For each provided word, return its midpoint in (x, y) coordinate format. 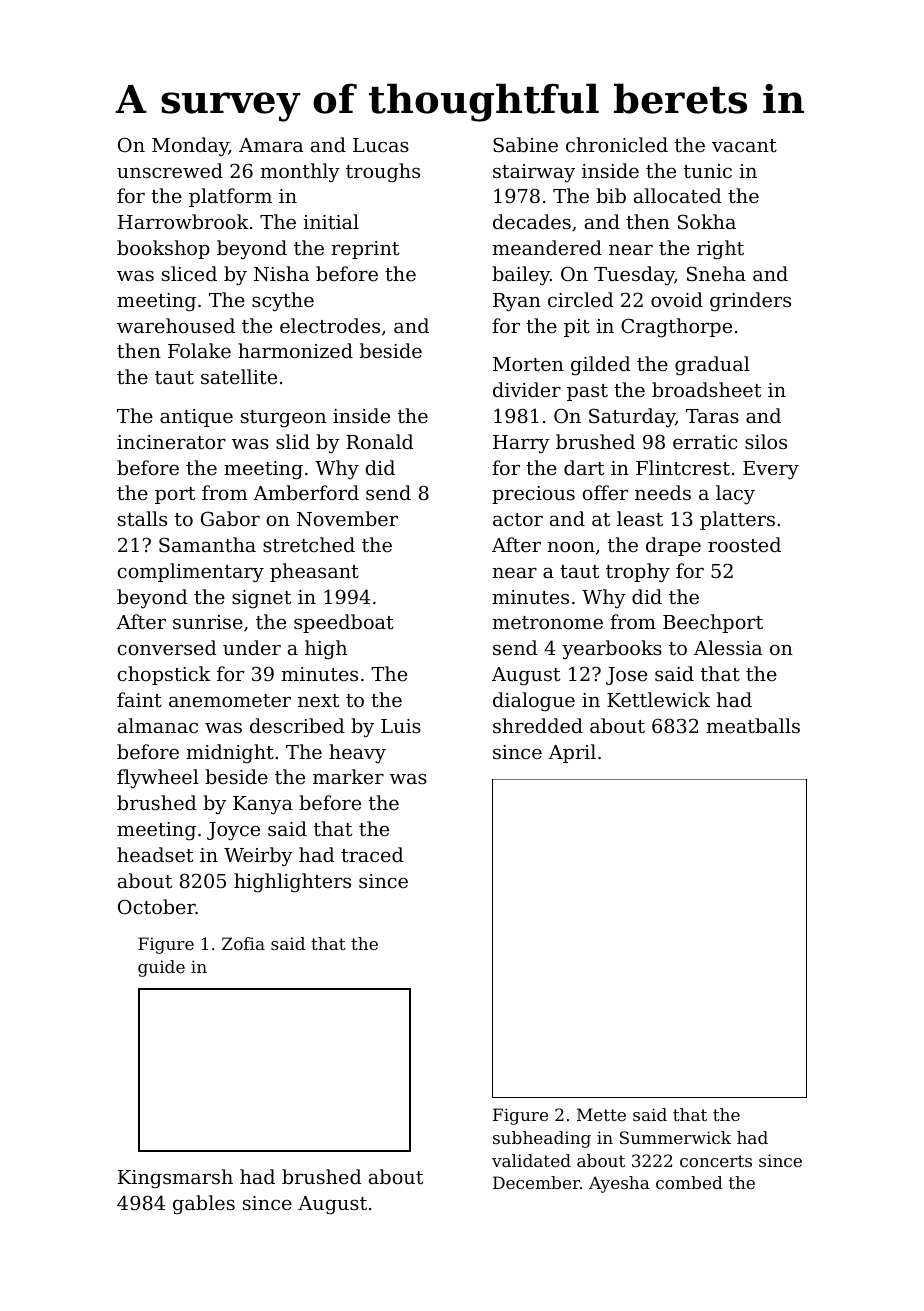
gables (204, 1205)
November (347, 519)
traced (372, 854)
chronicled (617, 144)
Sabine (525, 144)
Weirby (258, 856)
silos (766, 441)
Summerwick (675, 1137)
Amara (271, 145)
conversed (167, 647)
